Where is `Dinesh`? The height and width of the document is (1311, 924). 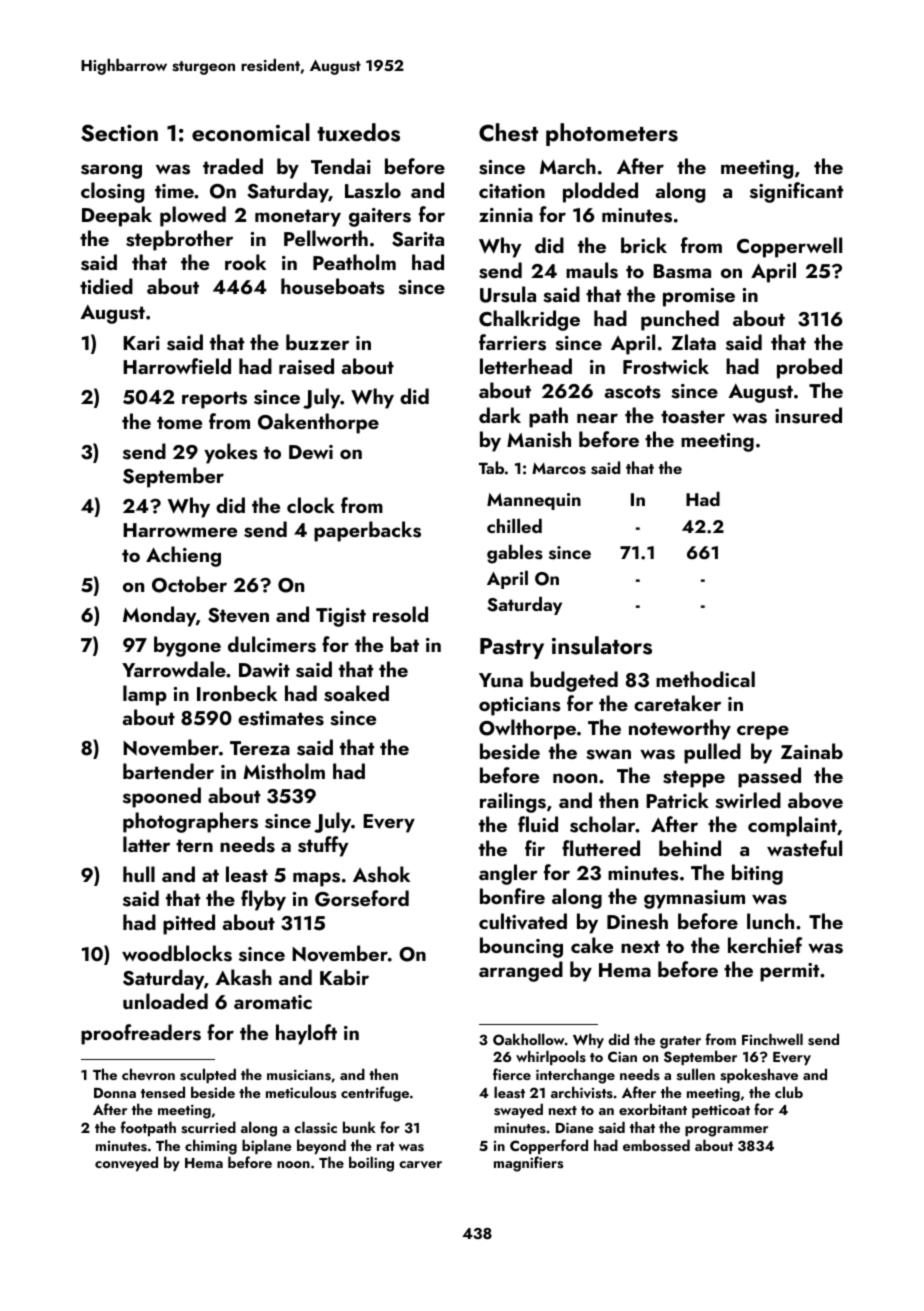 Dinesh is located at coordinates (637, 921).
